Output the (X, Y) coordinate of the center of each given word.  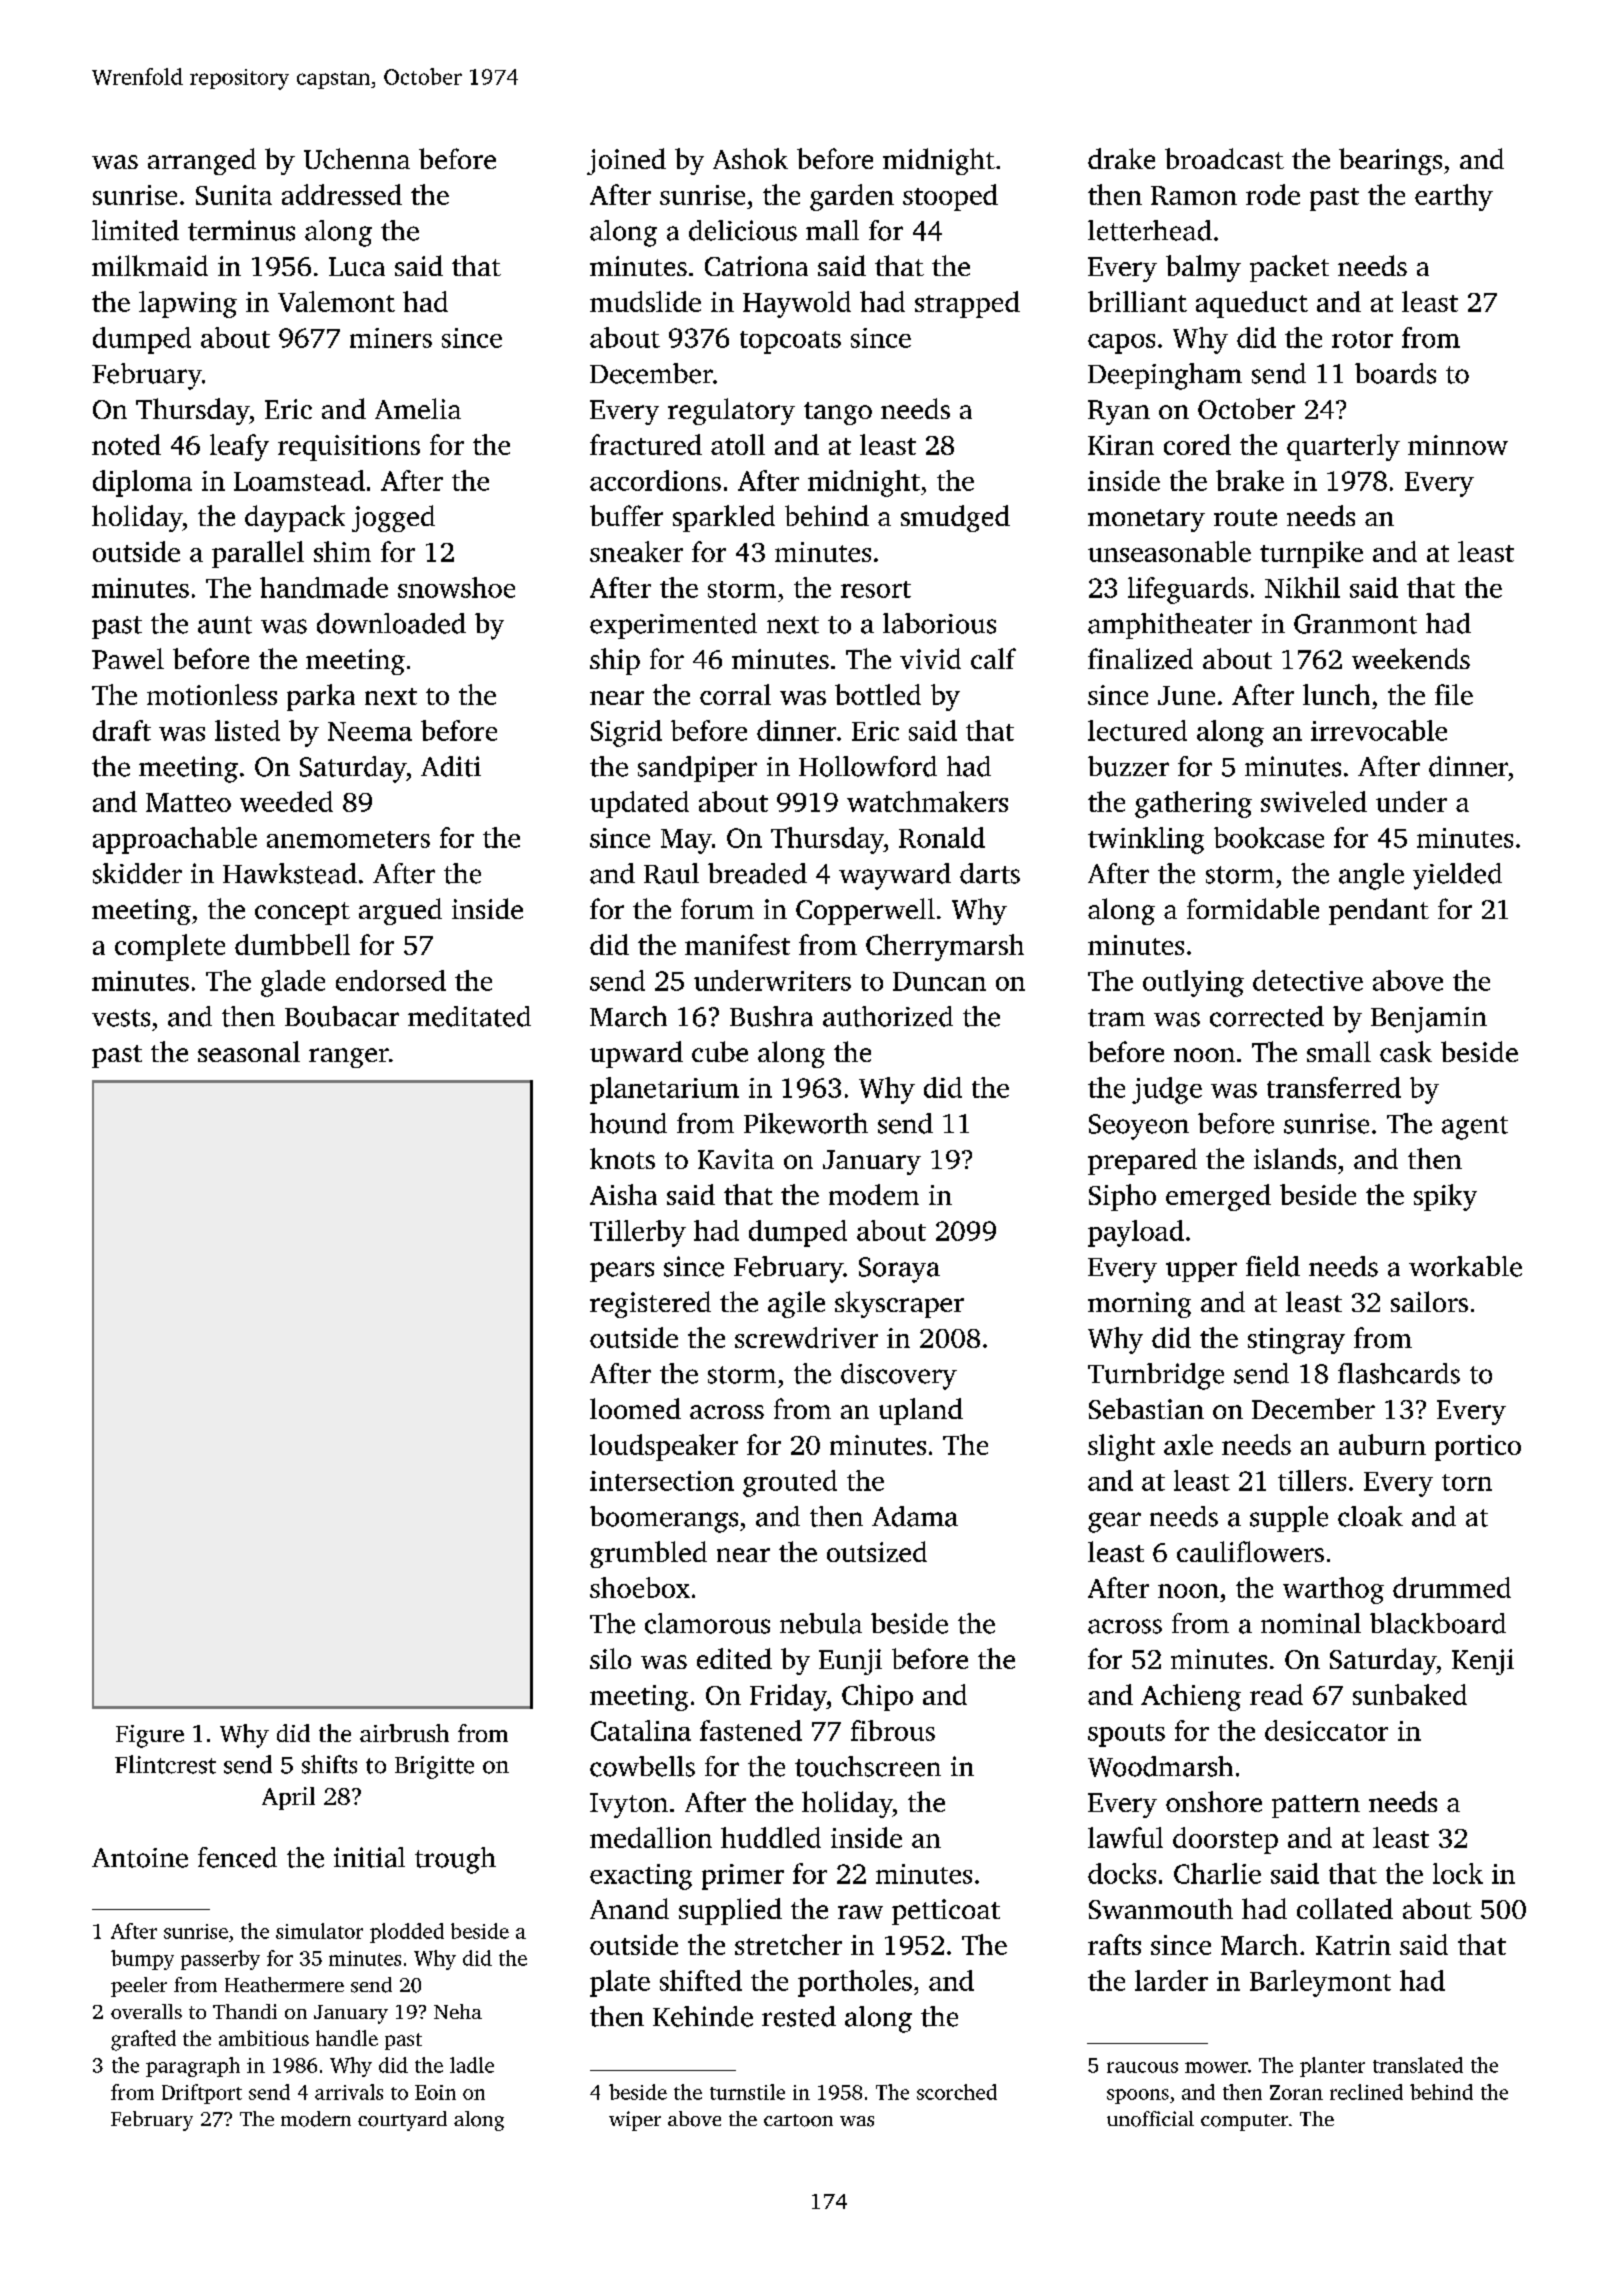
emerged (1218, 1197)
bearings (1390, 161)
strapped (967, 304)
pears (622, 1272)
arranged (202, 161)
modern (316, 2119)
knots (622, 1158)
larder (1171, 1980)
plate (620, 1983)
